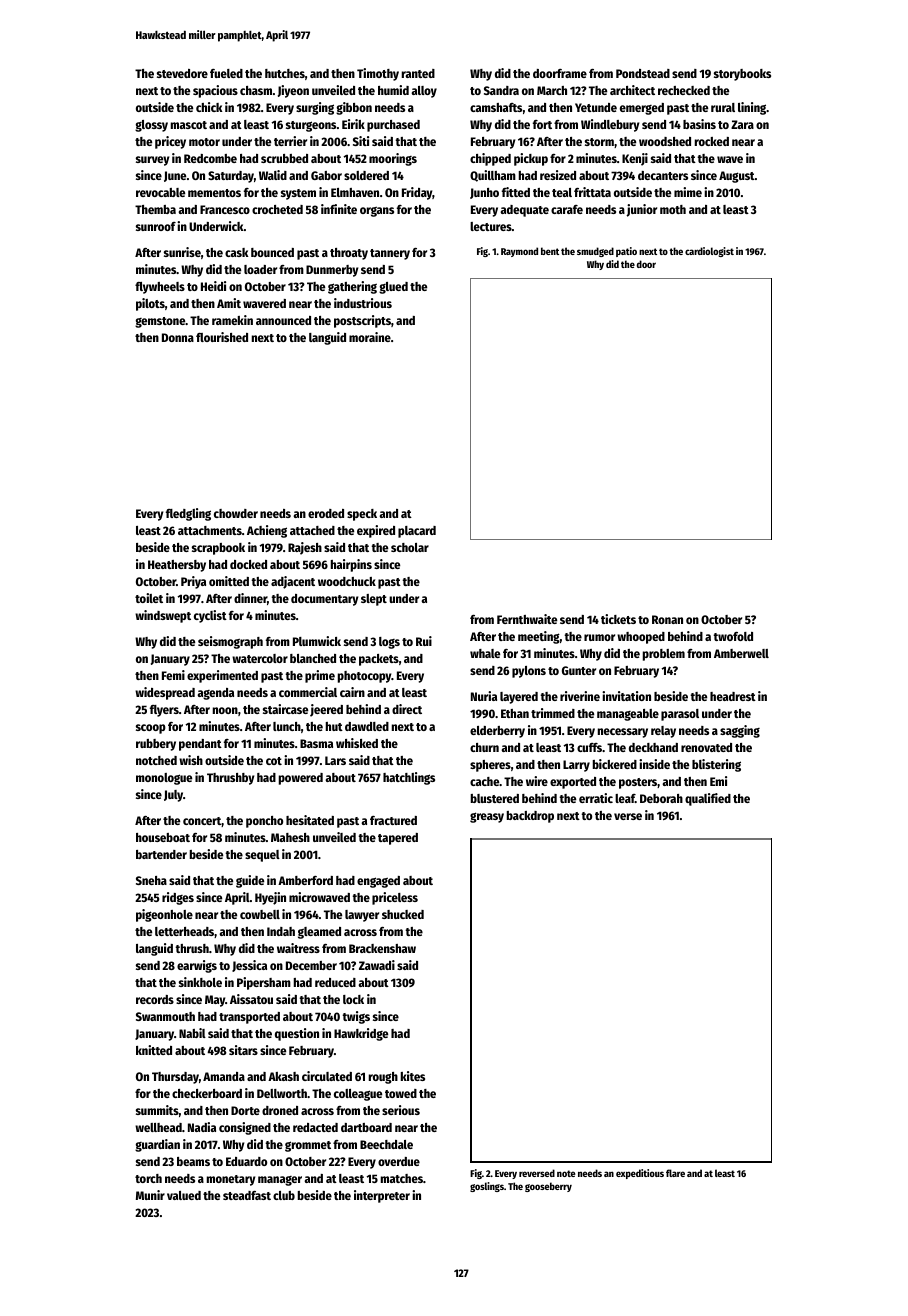 The height and width of the document is (1316, 908). Describe the element at coordinates (177, 566) in the document. I see `Heathersby` at that location.
